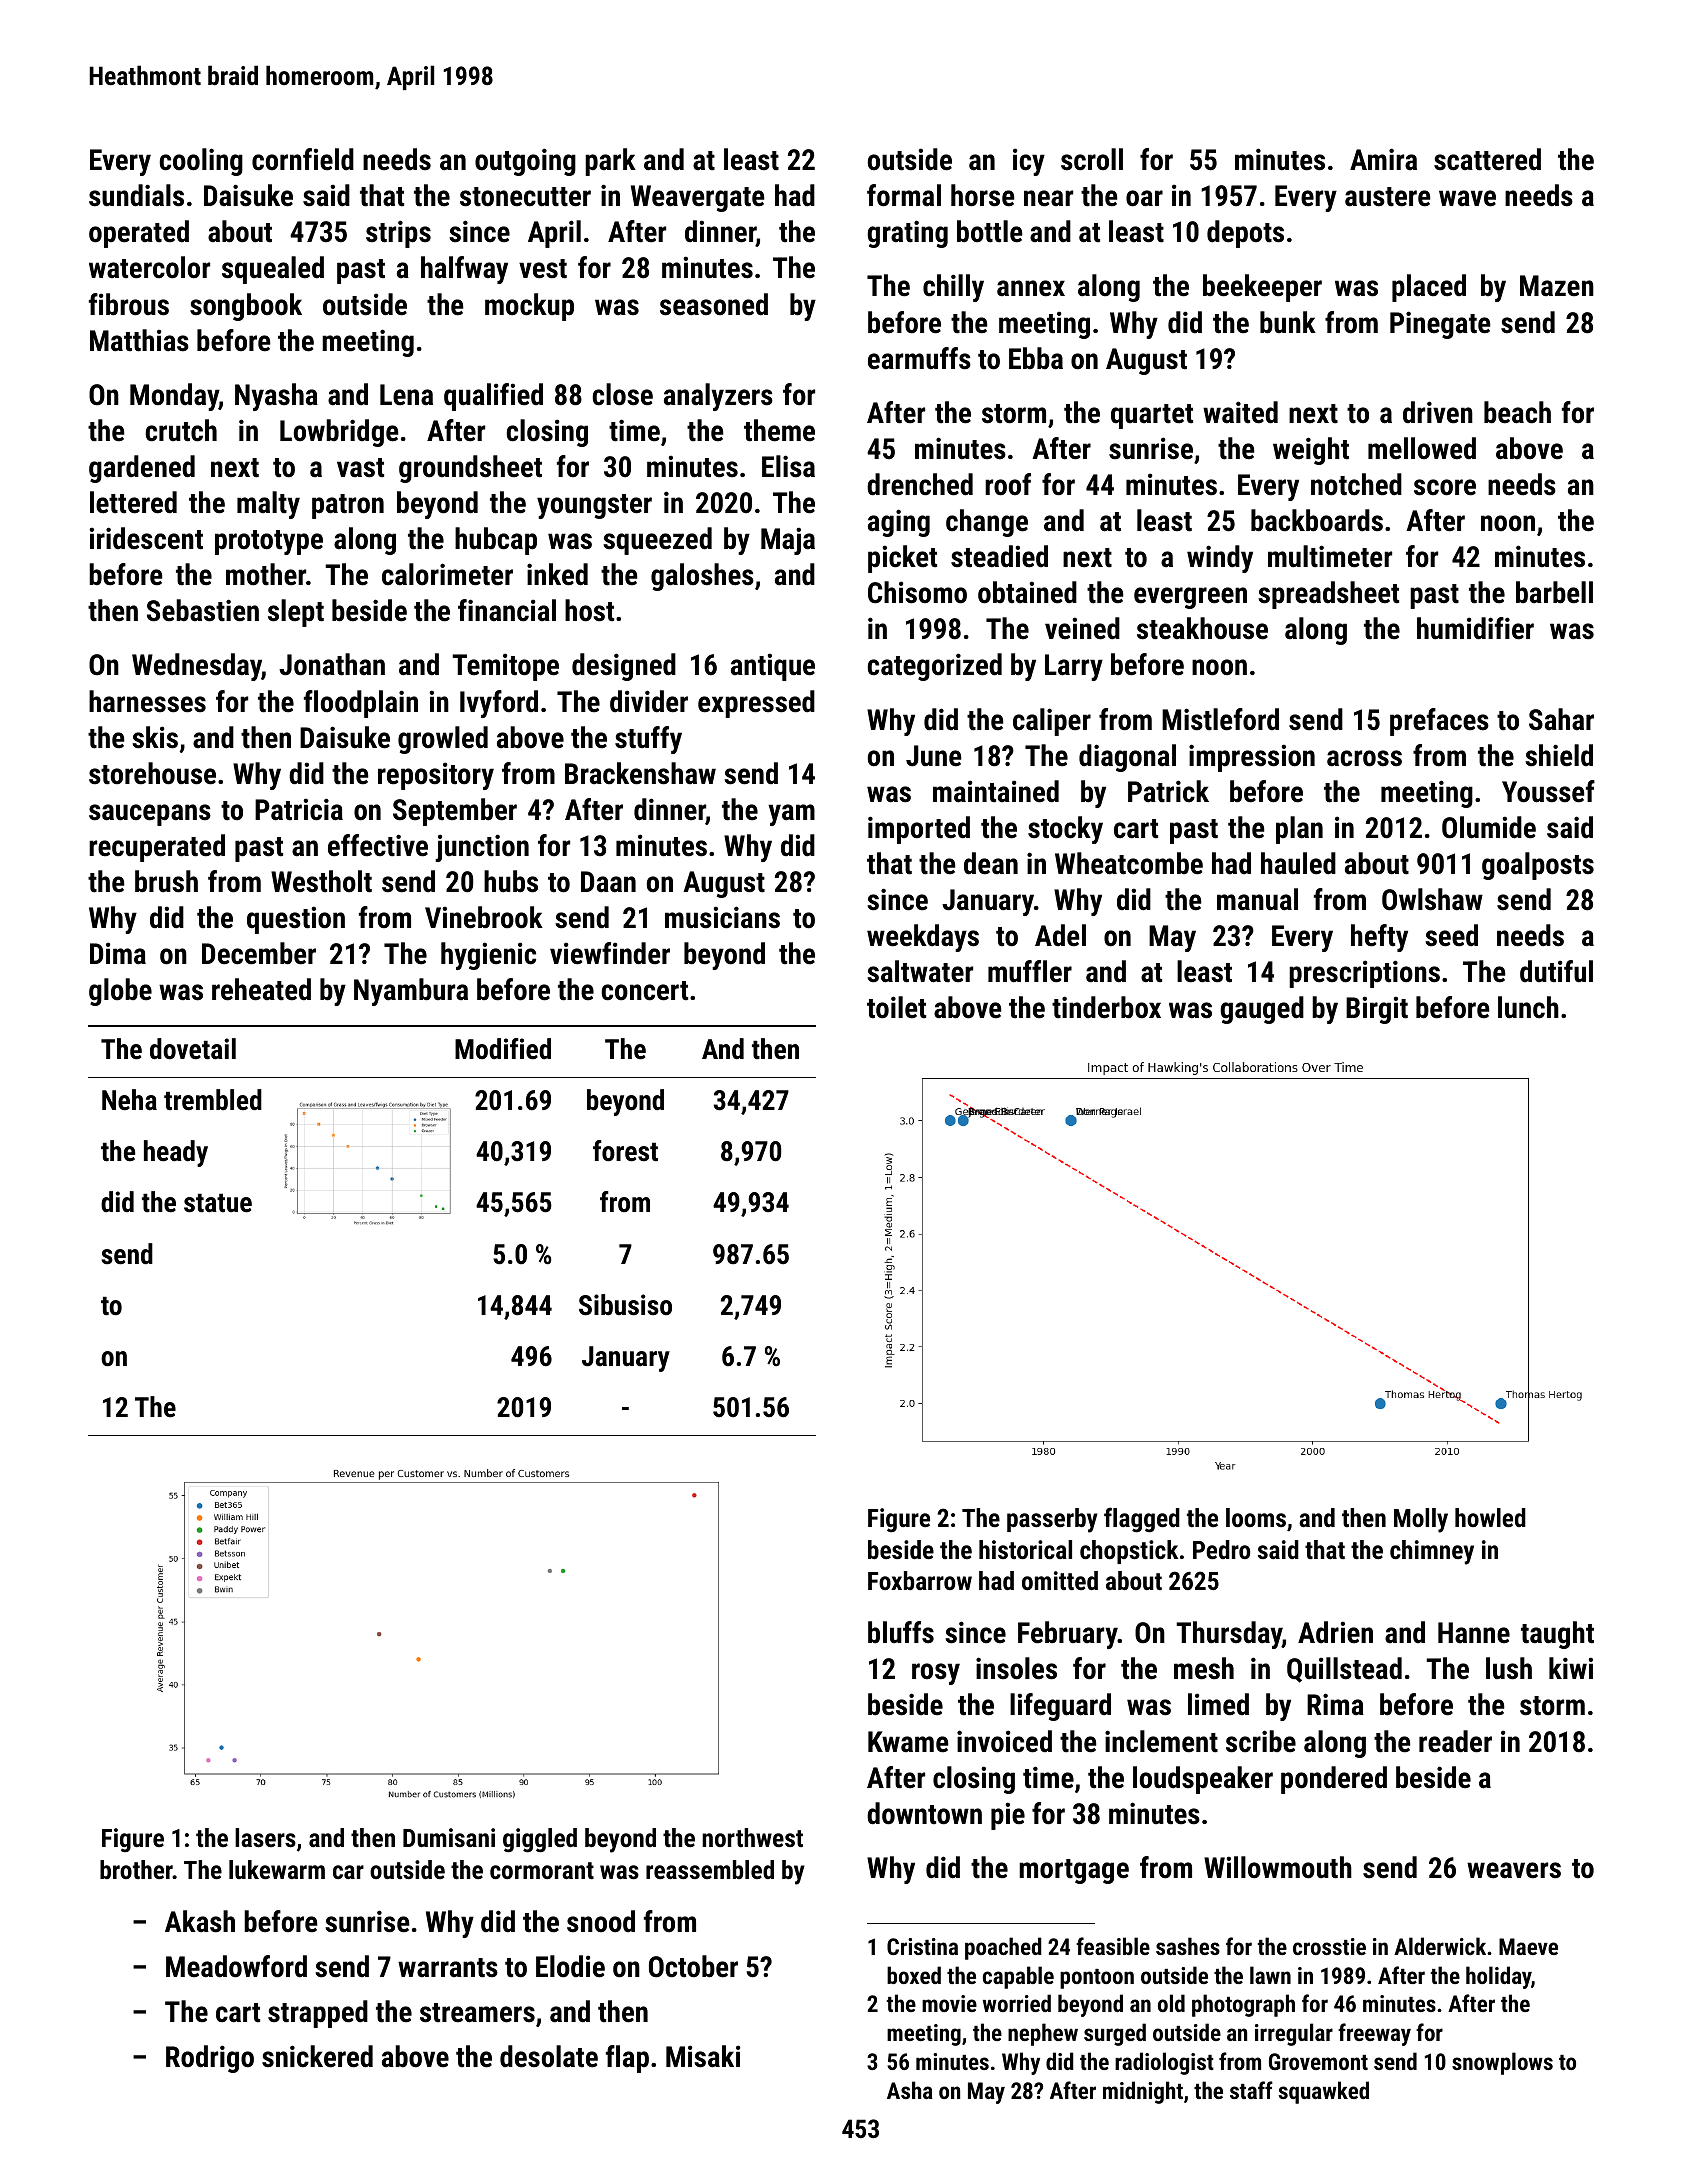  Describe the element at coordinates (139, 340) in the screenshot. I see `Matthias` at that location.
